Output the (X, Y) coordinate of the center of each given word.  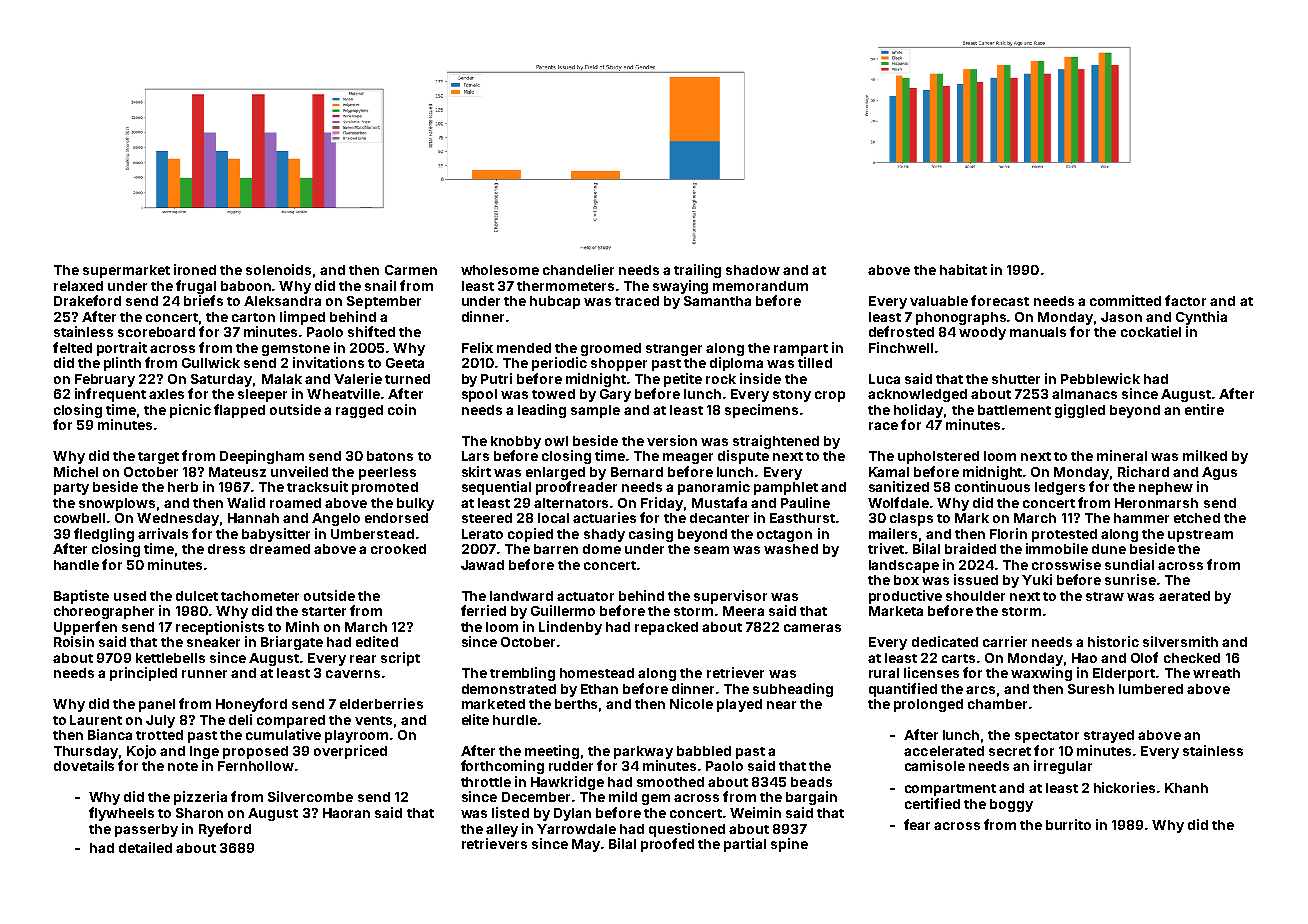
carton (253, 317)
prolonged (928, 705)
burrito (1068, 824)
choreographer (104, 612)
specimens (761, 411)
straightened (776, 442)
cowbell (79, 518)
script (400, 659)
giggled (1080, 411)
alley (502, 830)
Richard (1143, 471)
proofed (667, 845)
